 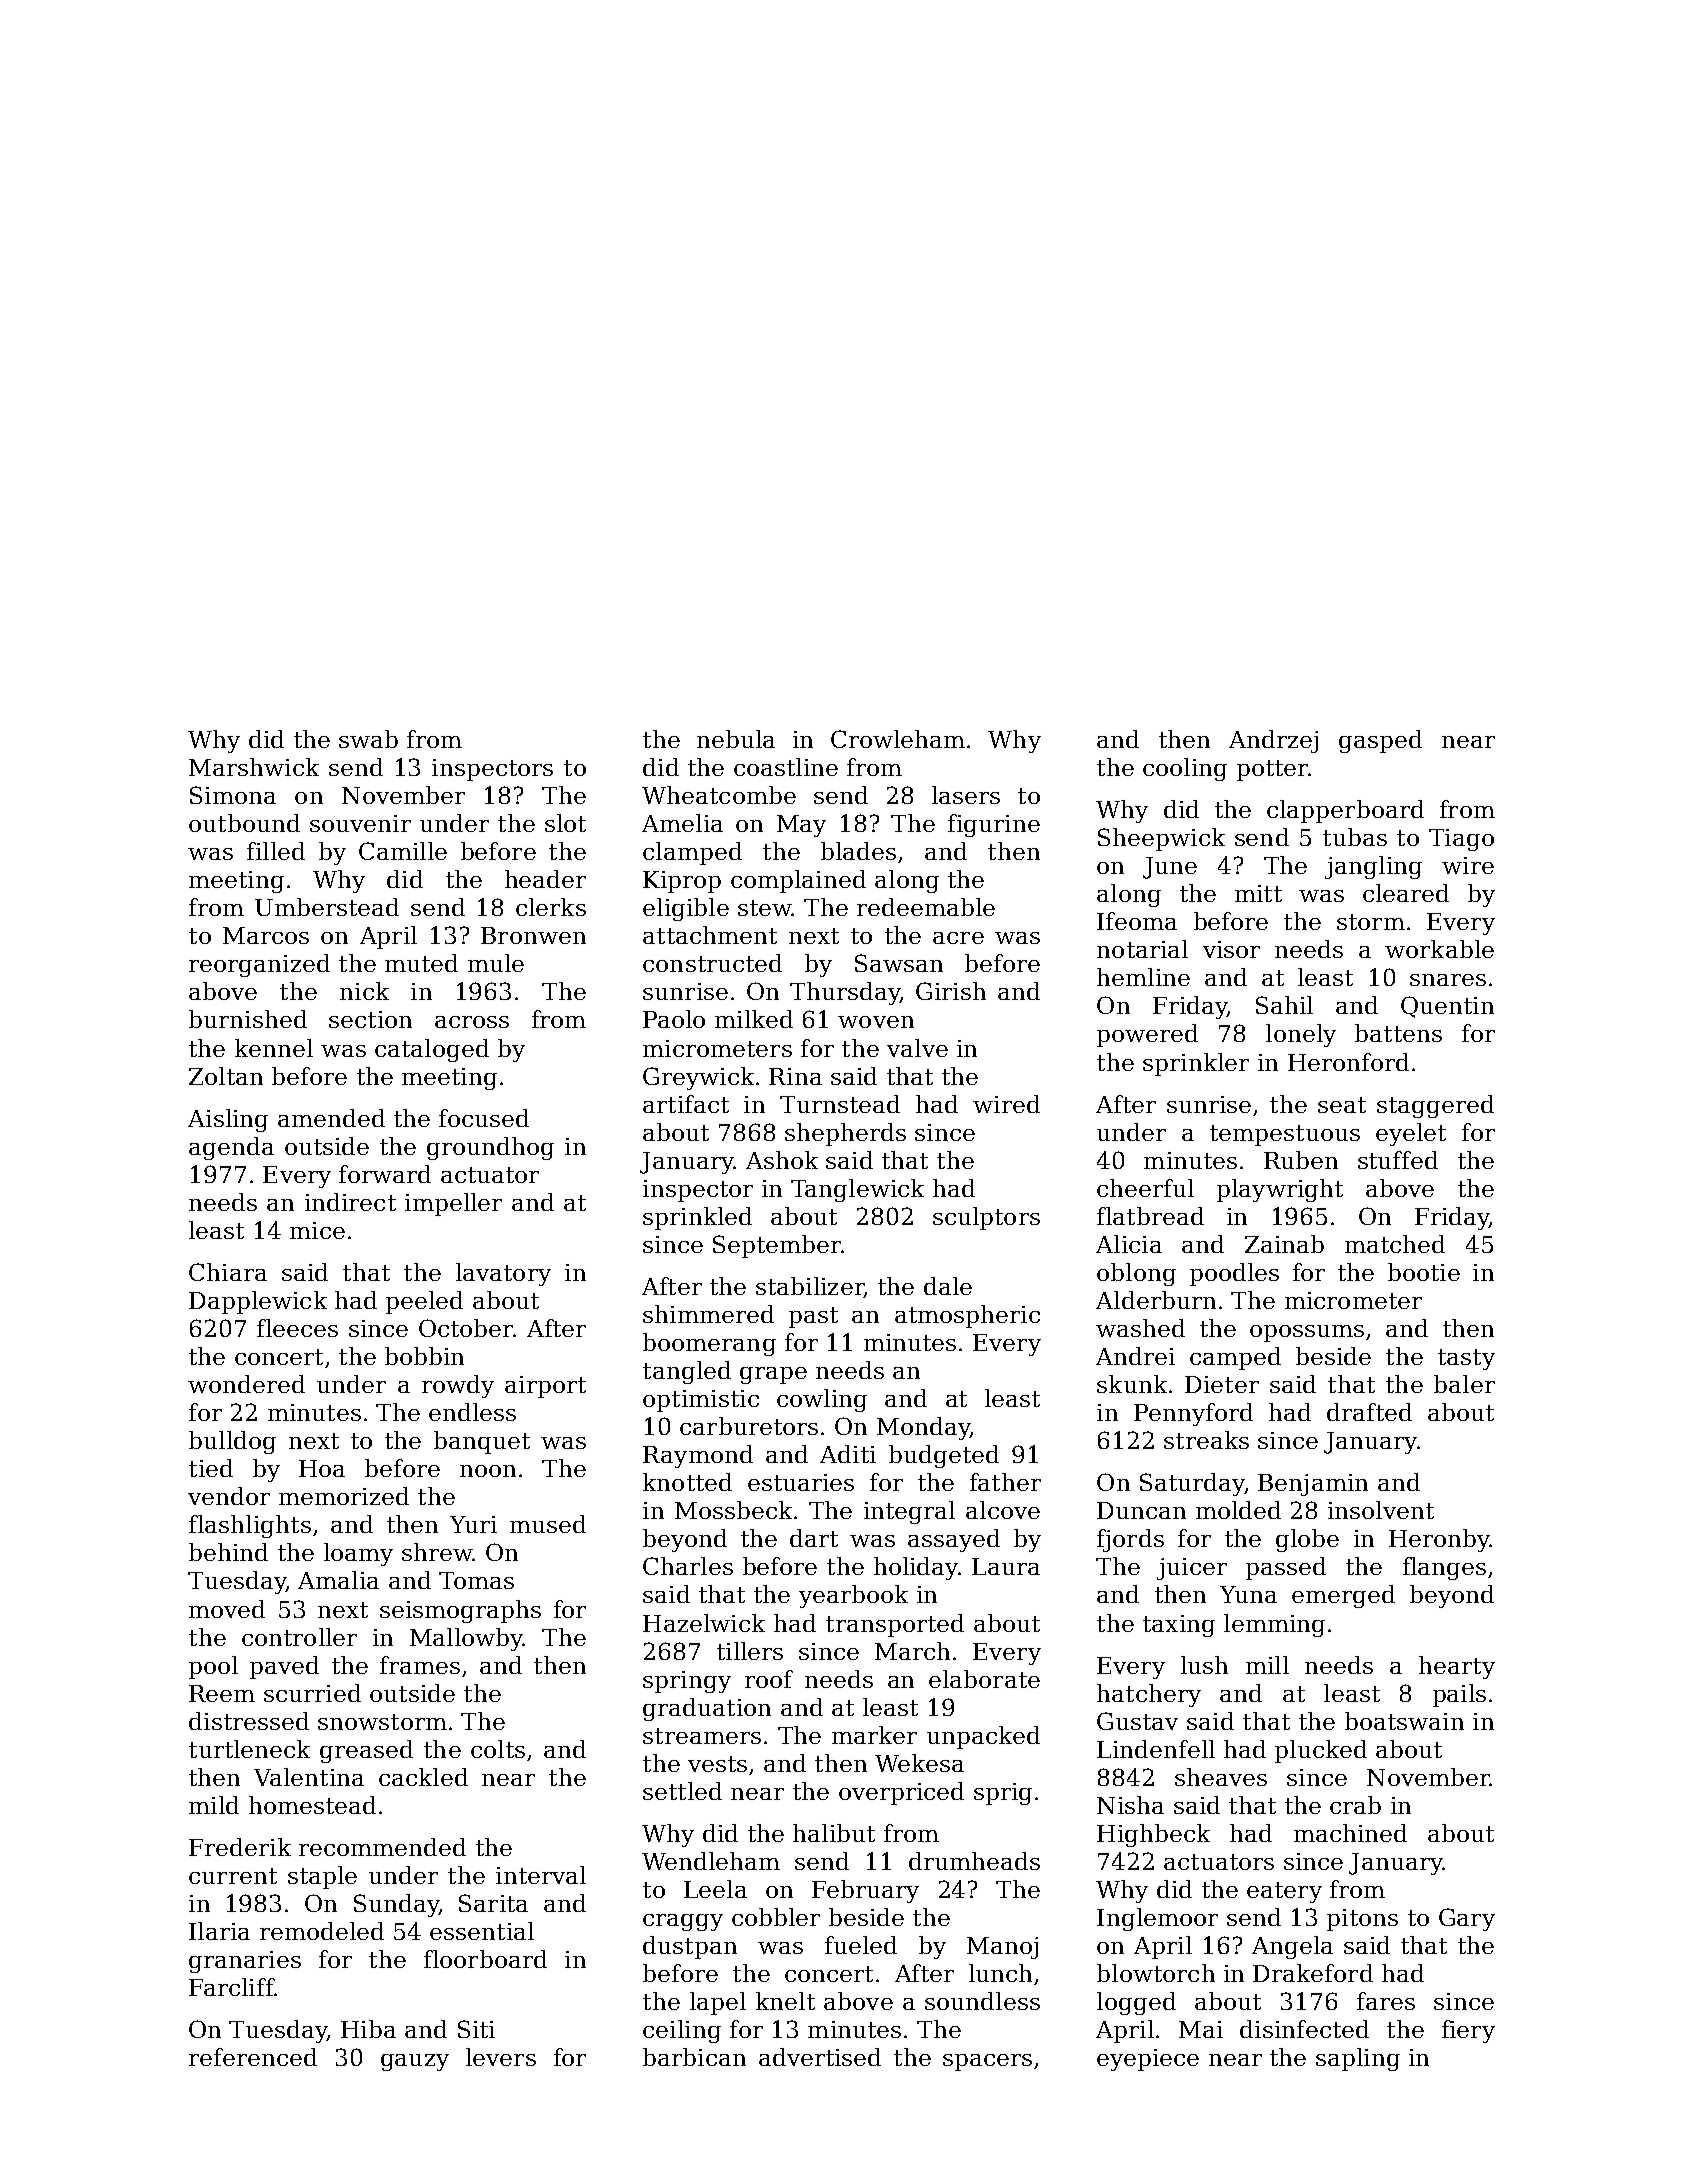 I want to click on constructed, so click(x=712, y=963).
